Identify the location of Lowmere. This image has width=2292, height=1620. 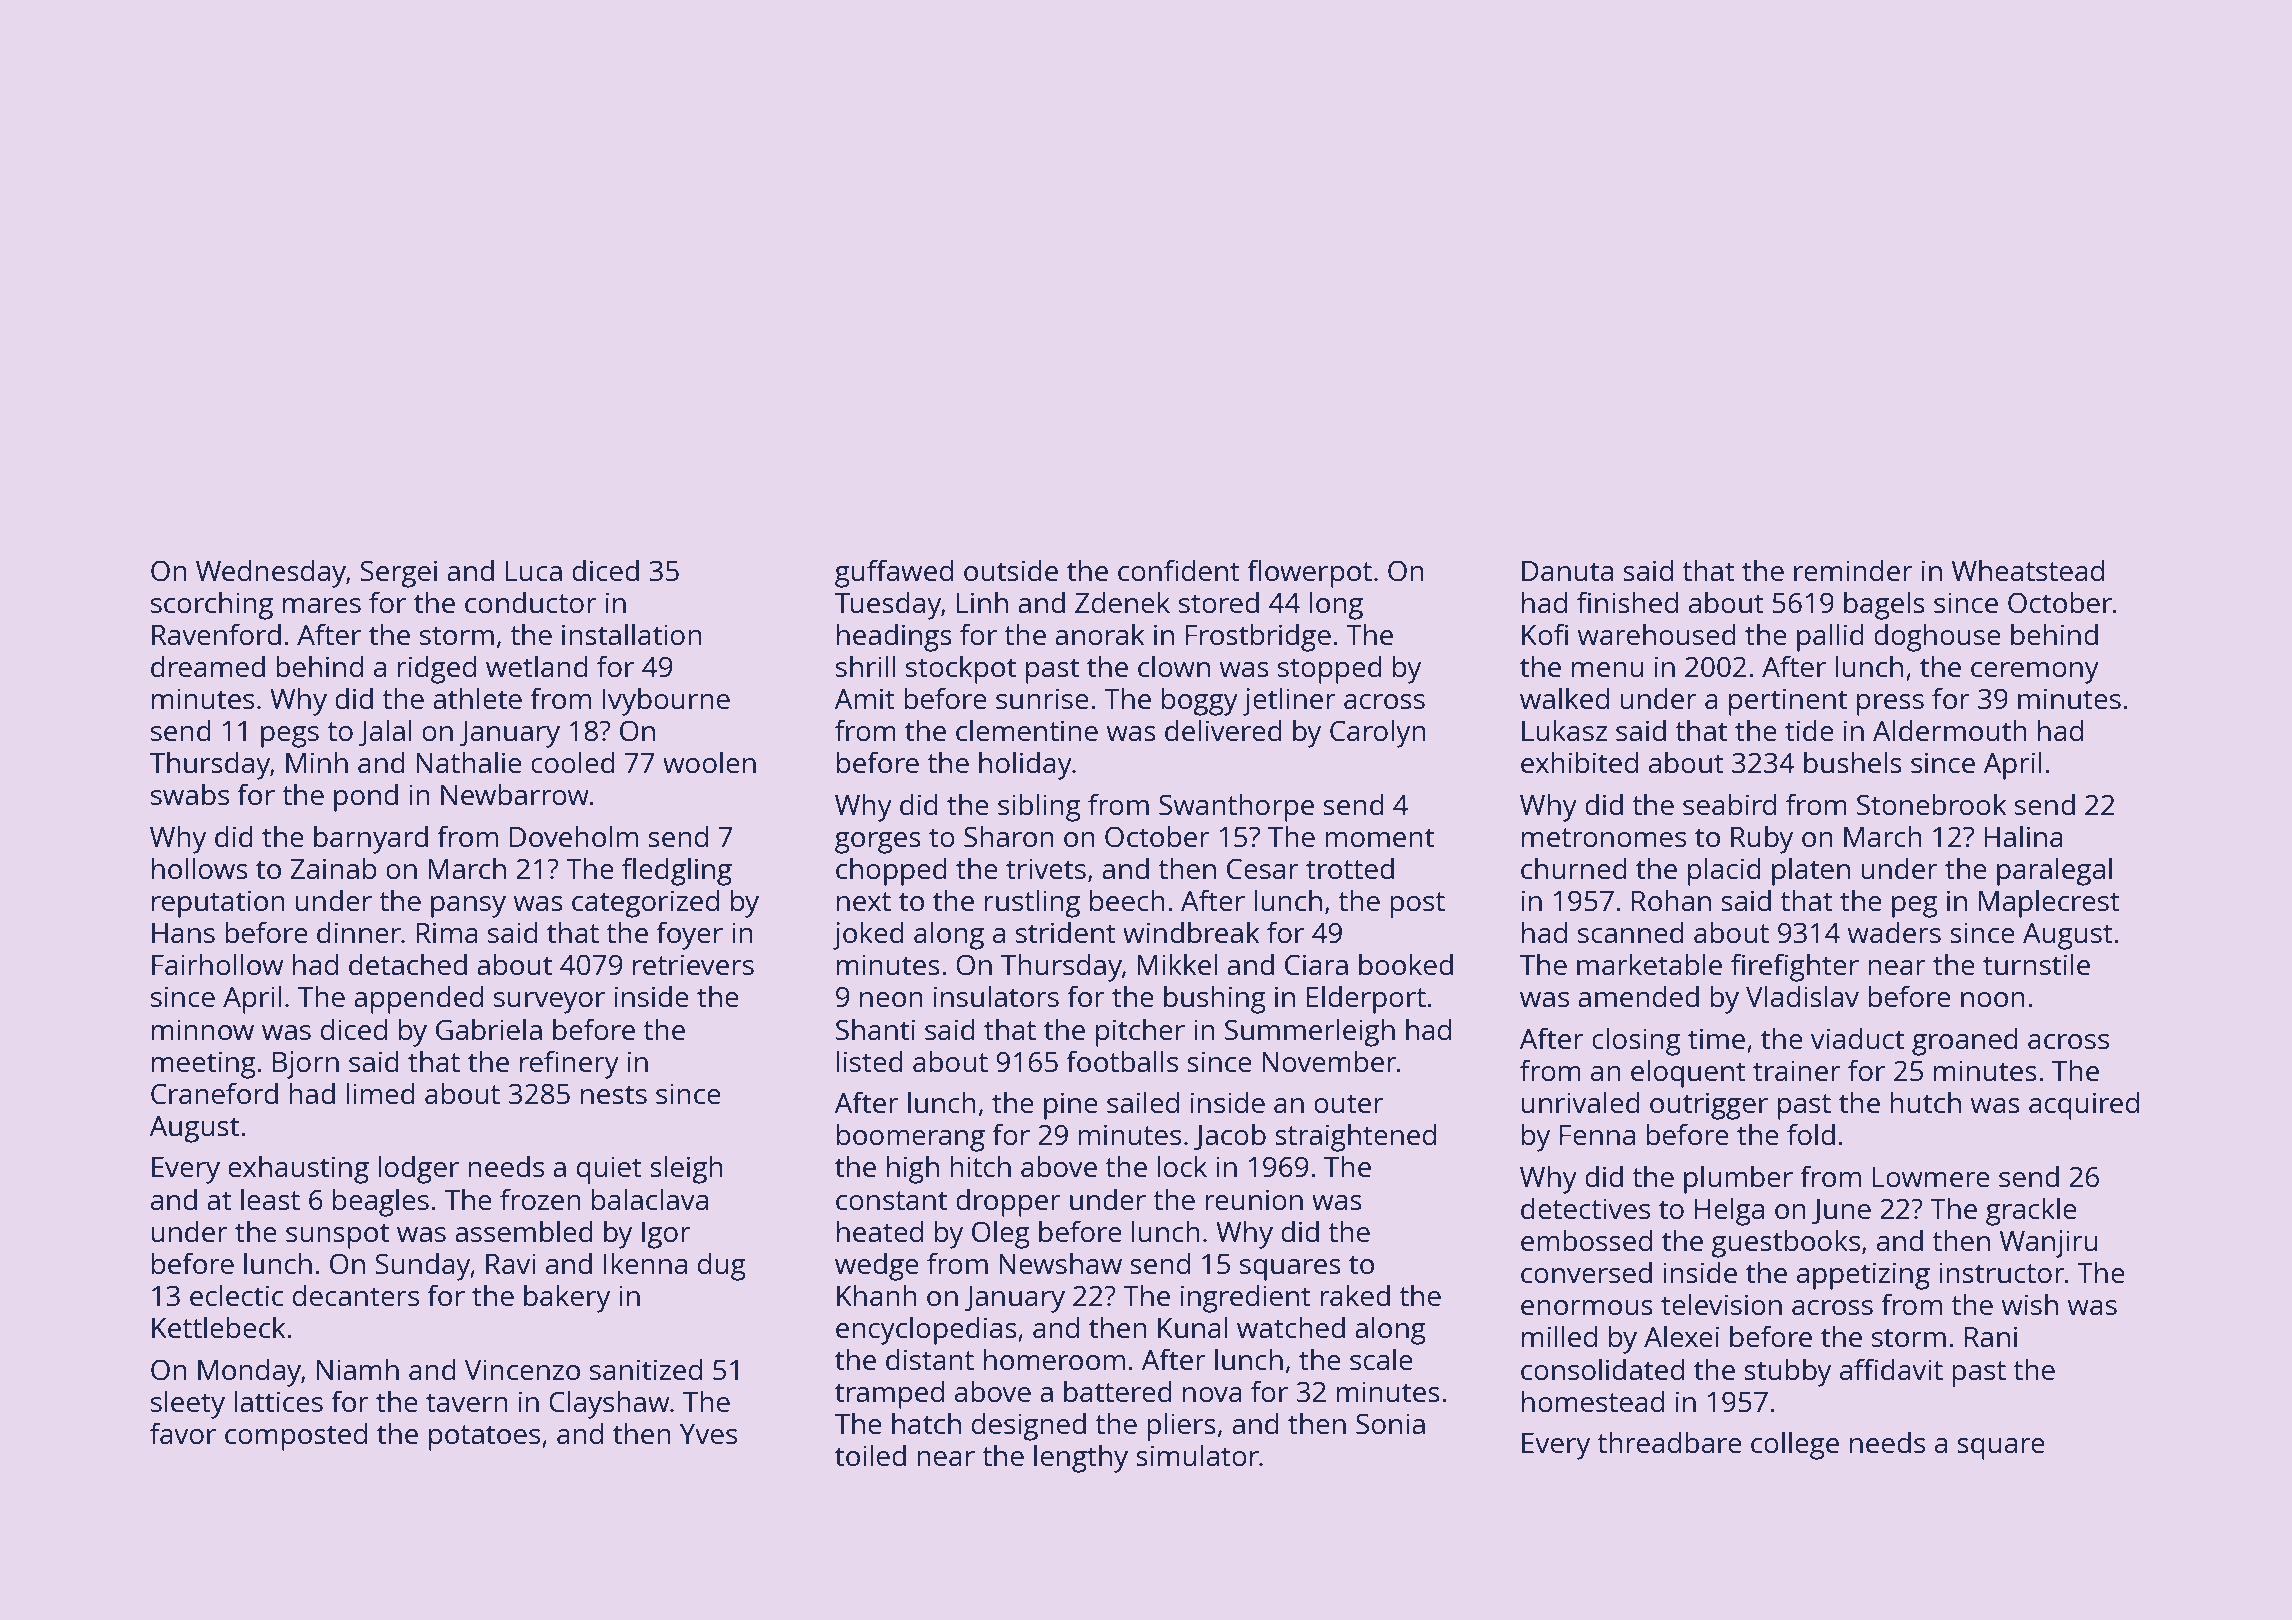
(1931, 1177).
